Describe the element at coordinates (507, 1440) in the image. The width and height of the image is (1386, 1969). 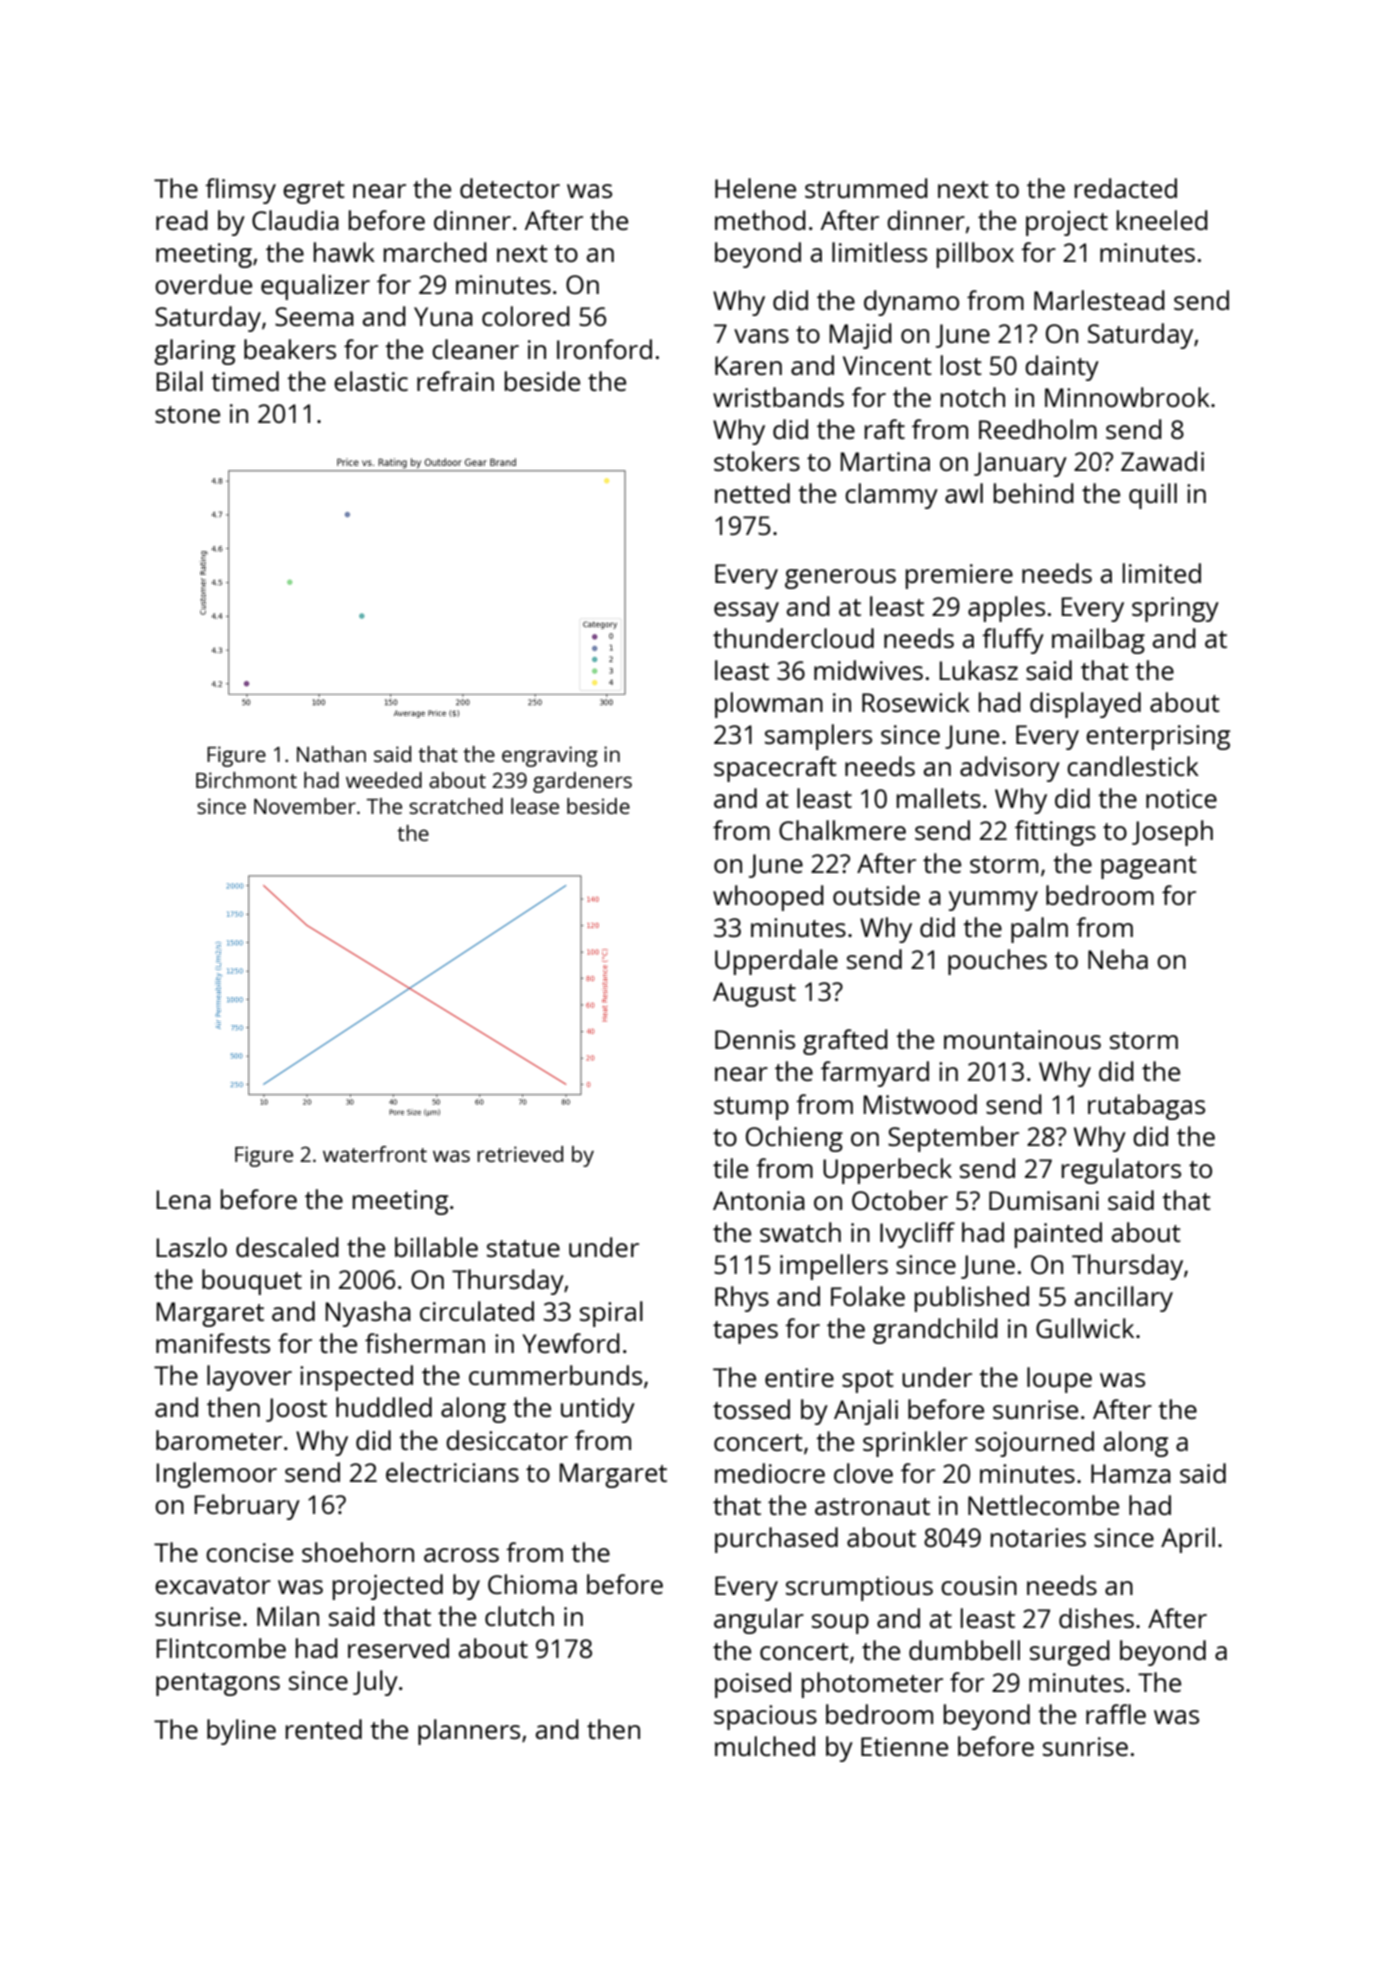
I see `desiccator` at that location.
